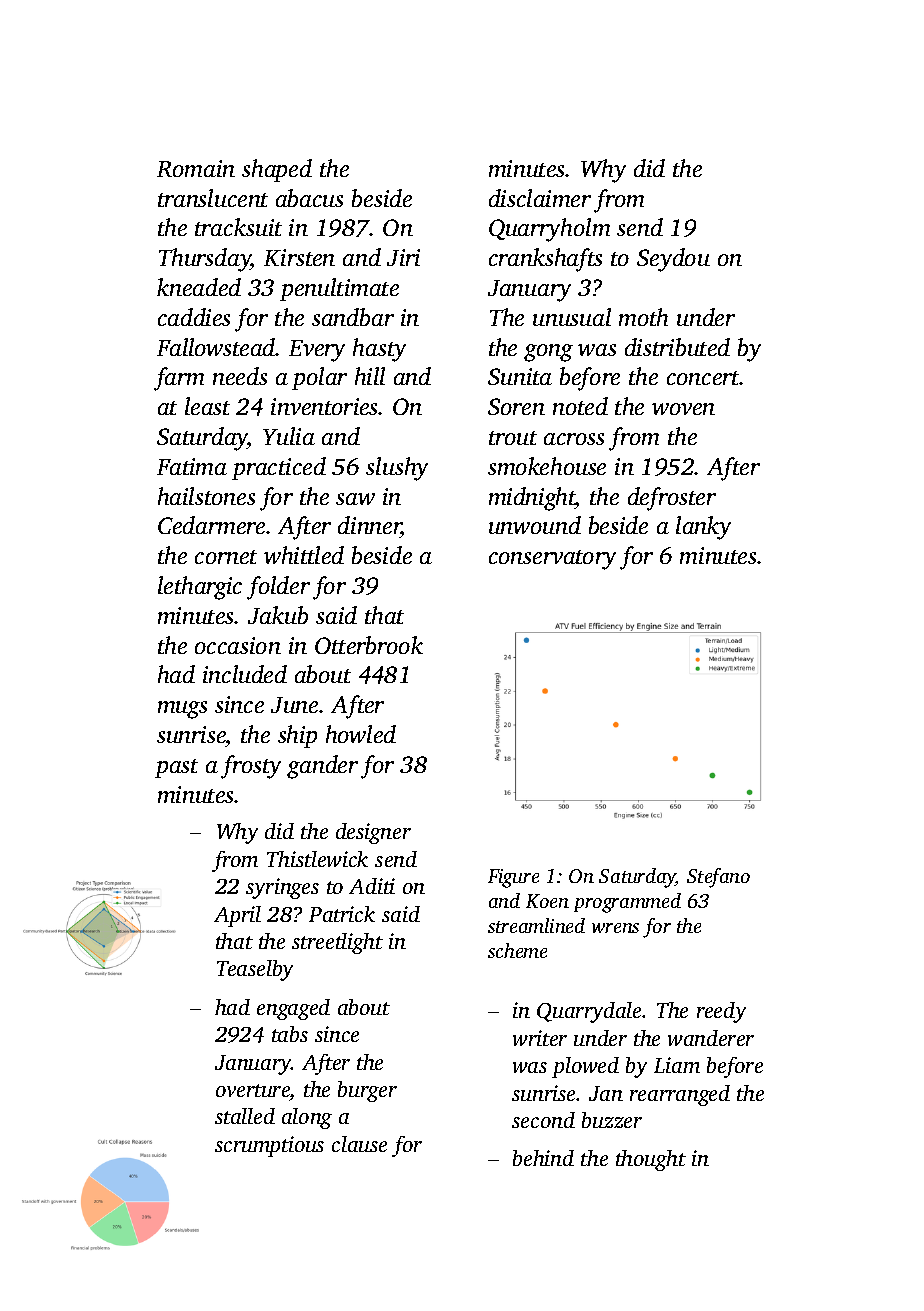 The width and height of the image is (924, 1311). I want to click on cornet, so click(226, 557).
